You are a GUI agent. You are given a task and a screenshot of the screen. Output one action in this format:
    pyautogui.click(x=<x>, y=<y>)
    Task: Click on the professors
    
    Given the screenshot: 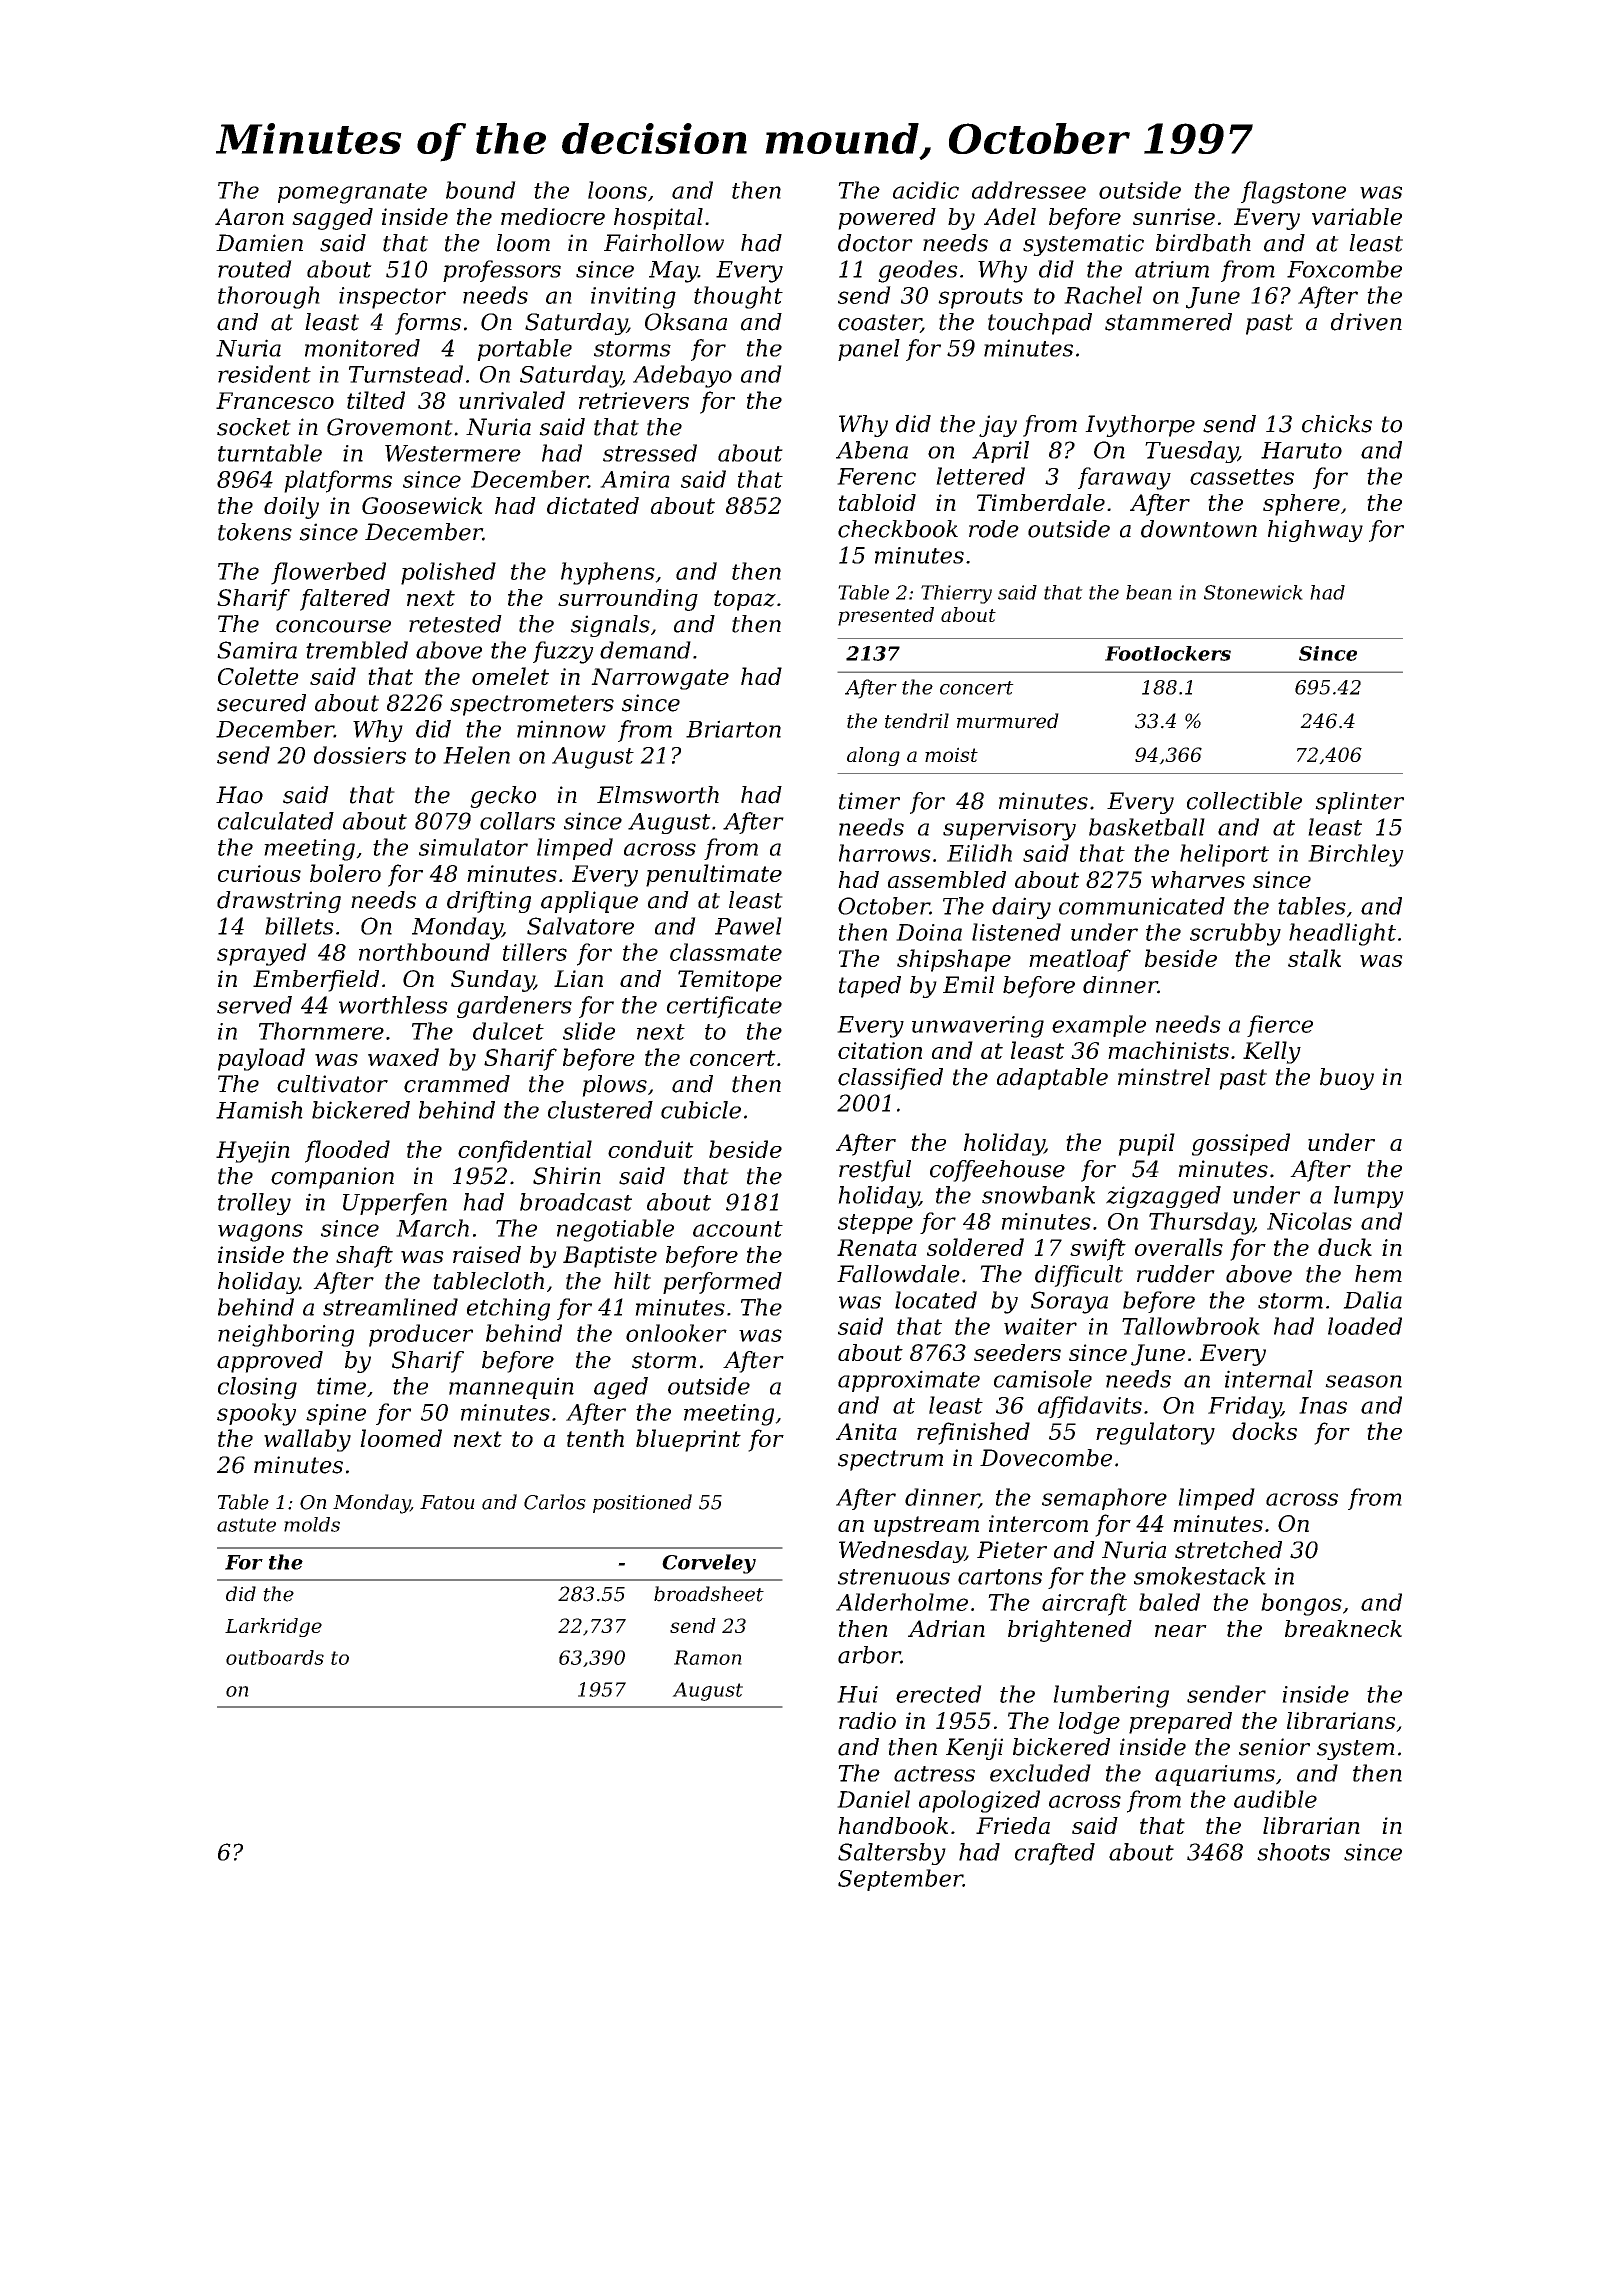 What is the action you would take?
    pyautogui.click(x=502, y=271)
